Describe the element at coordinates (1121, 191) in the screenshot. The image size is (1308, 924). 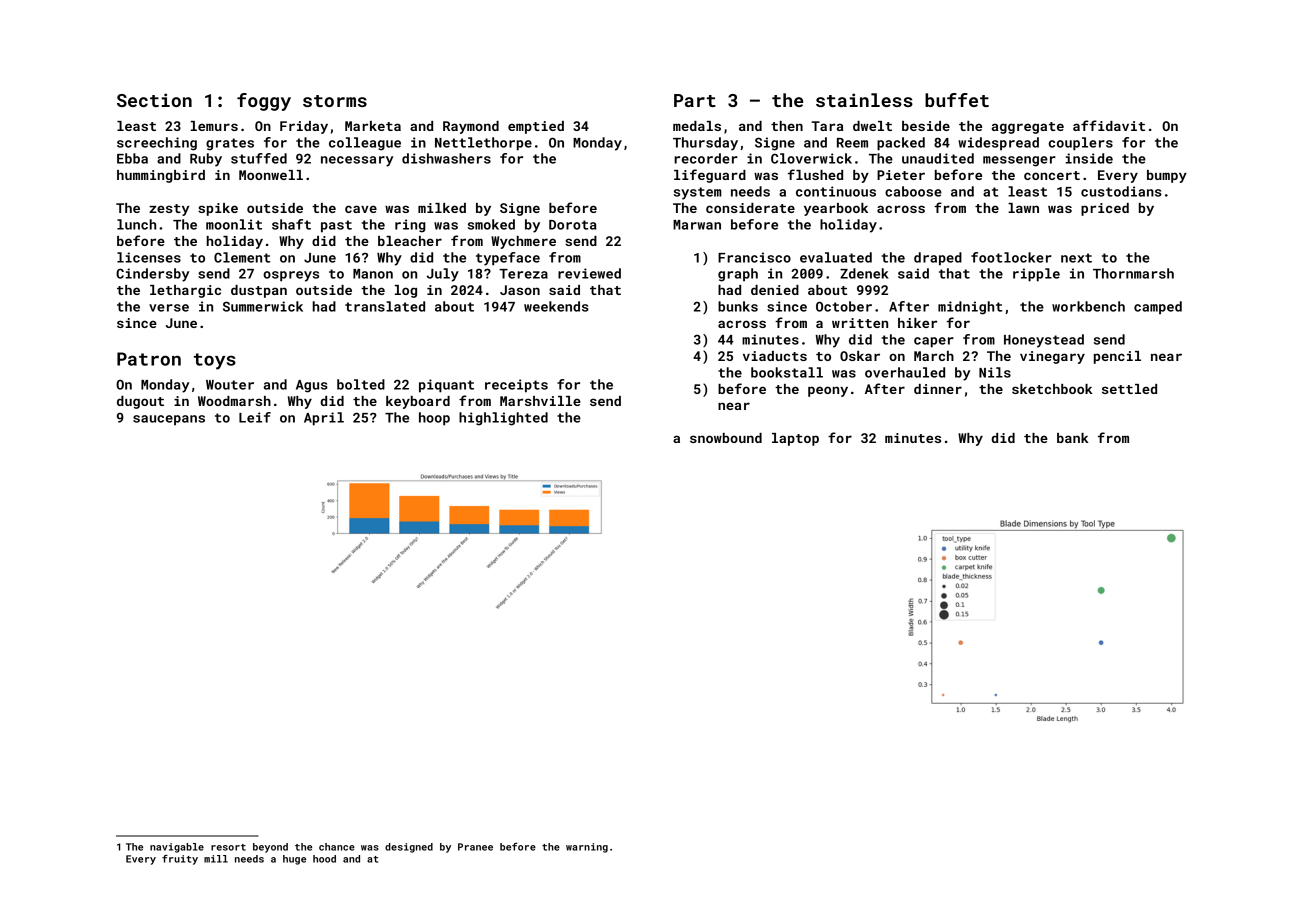
I see `custodians` at that location.
